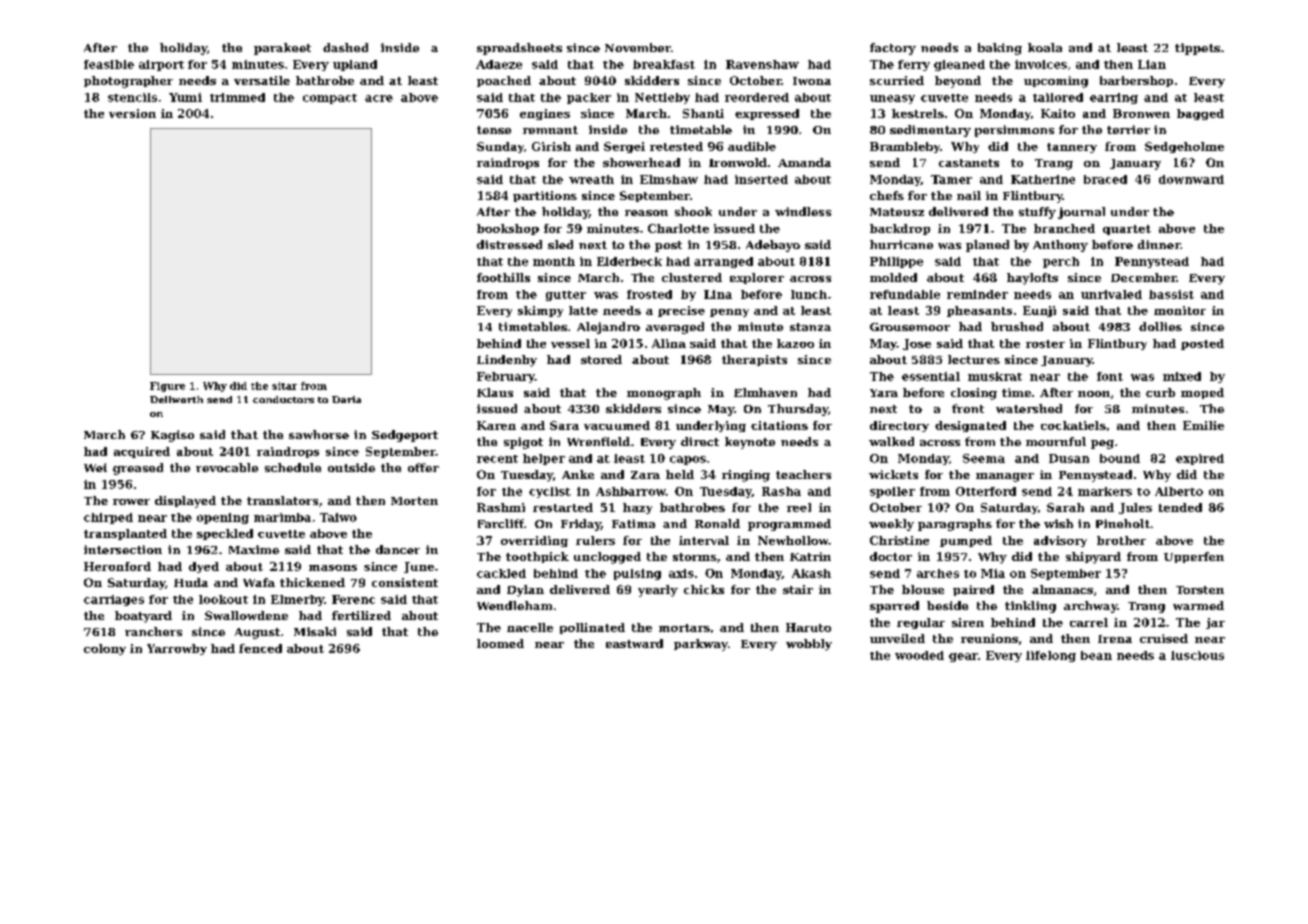 The width and height of the image is (1308, 924). What do you see at coordinates (284, 386) in the image?
I see `sitar` at bounding box center [284, 386].
